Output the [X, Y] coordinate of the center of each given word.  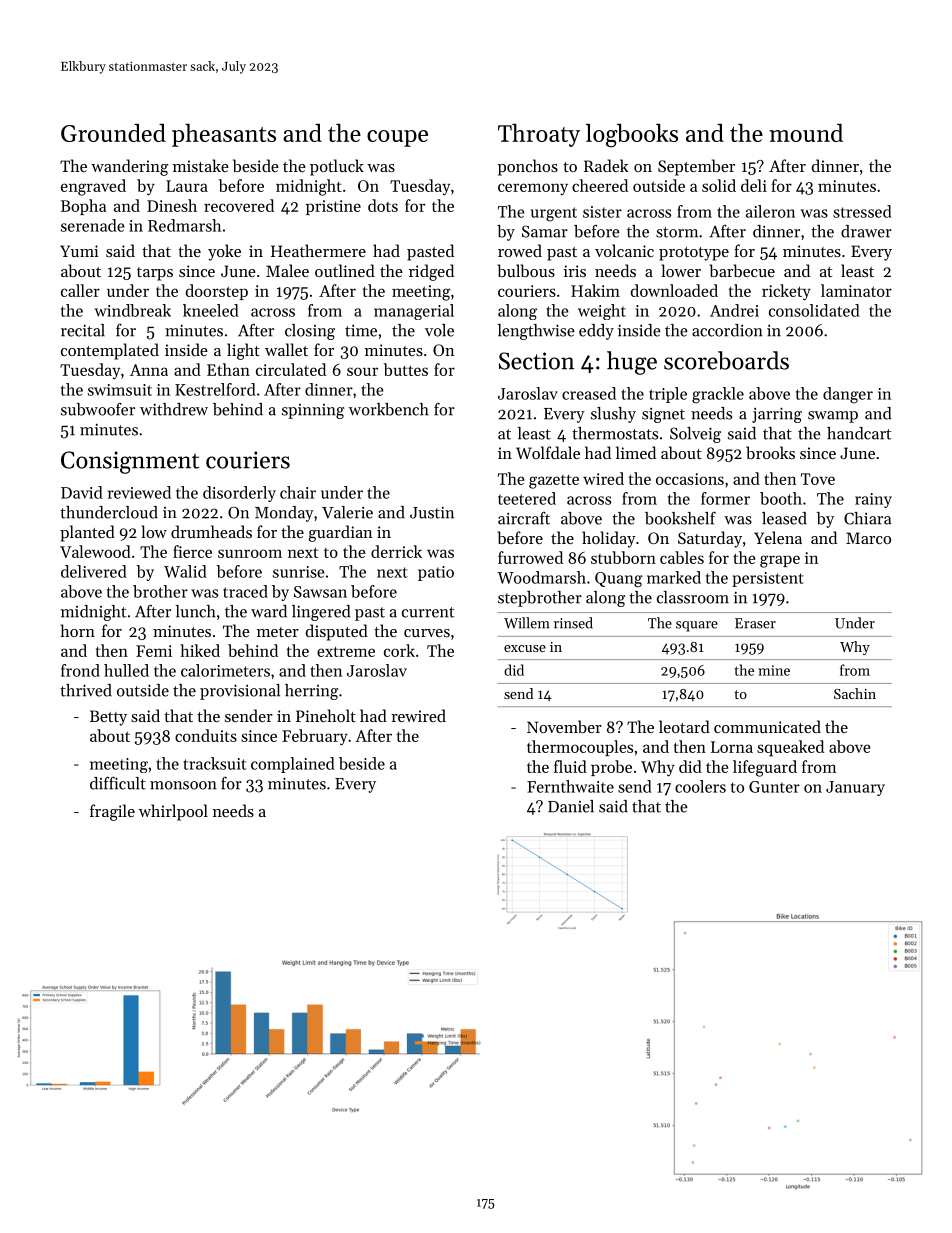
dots [383, 205]
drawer [866, 231]
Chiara [867, 518]
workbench [389, 409]
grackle [718, 395]
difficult [118, 783]
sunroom [250, 553]
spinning [313, 411]
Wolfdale [548, 452]
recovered [239, 205]
